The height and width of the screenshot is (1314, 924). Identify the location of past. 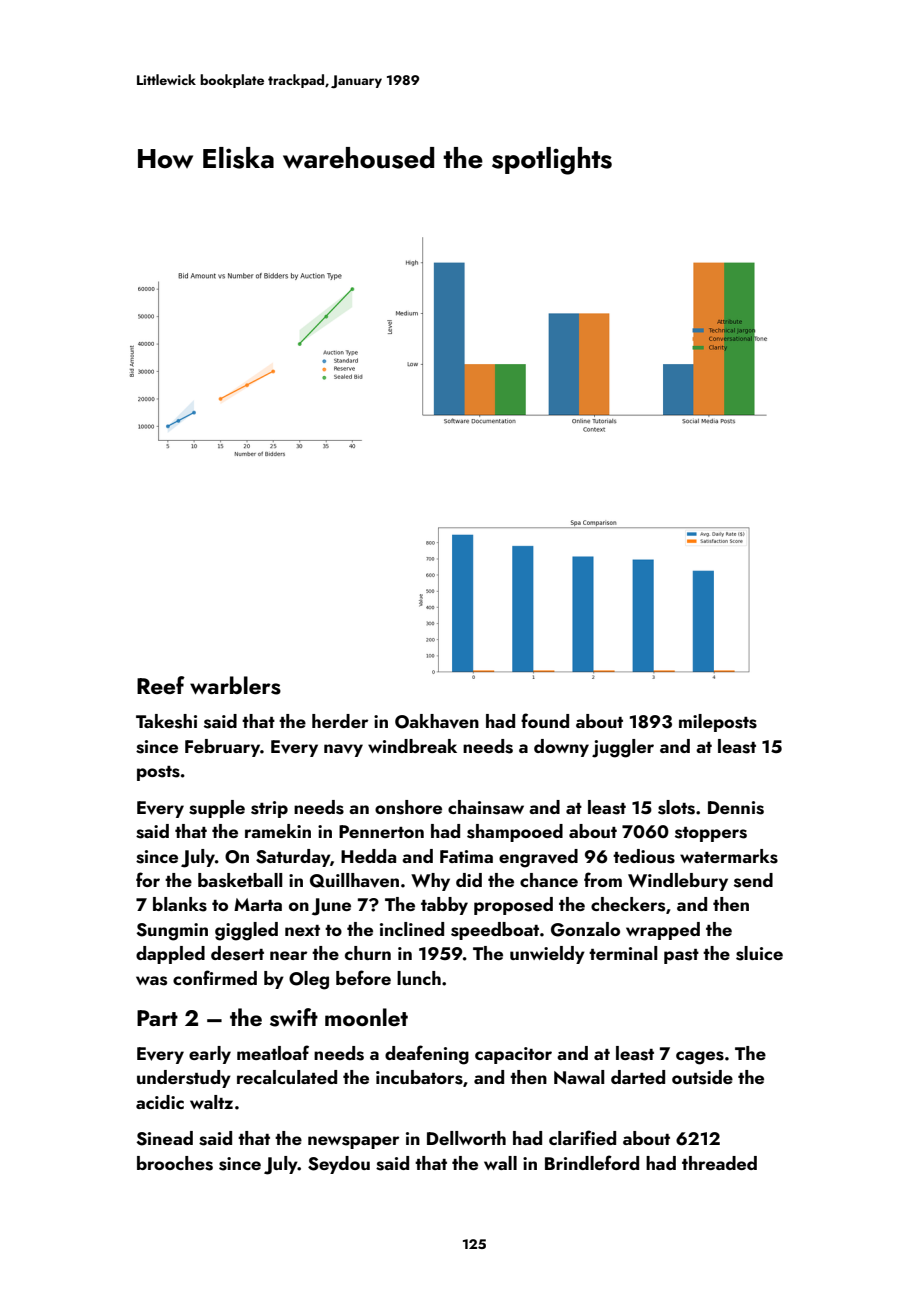
(681, 956).
